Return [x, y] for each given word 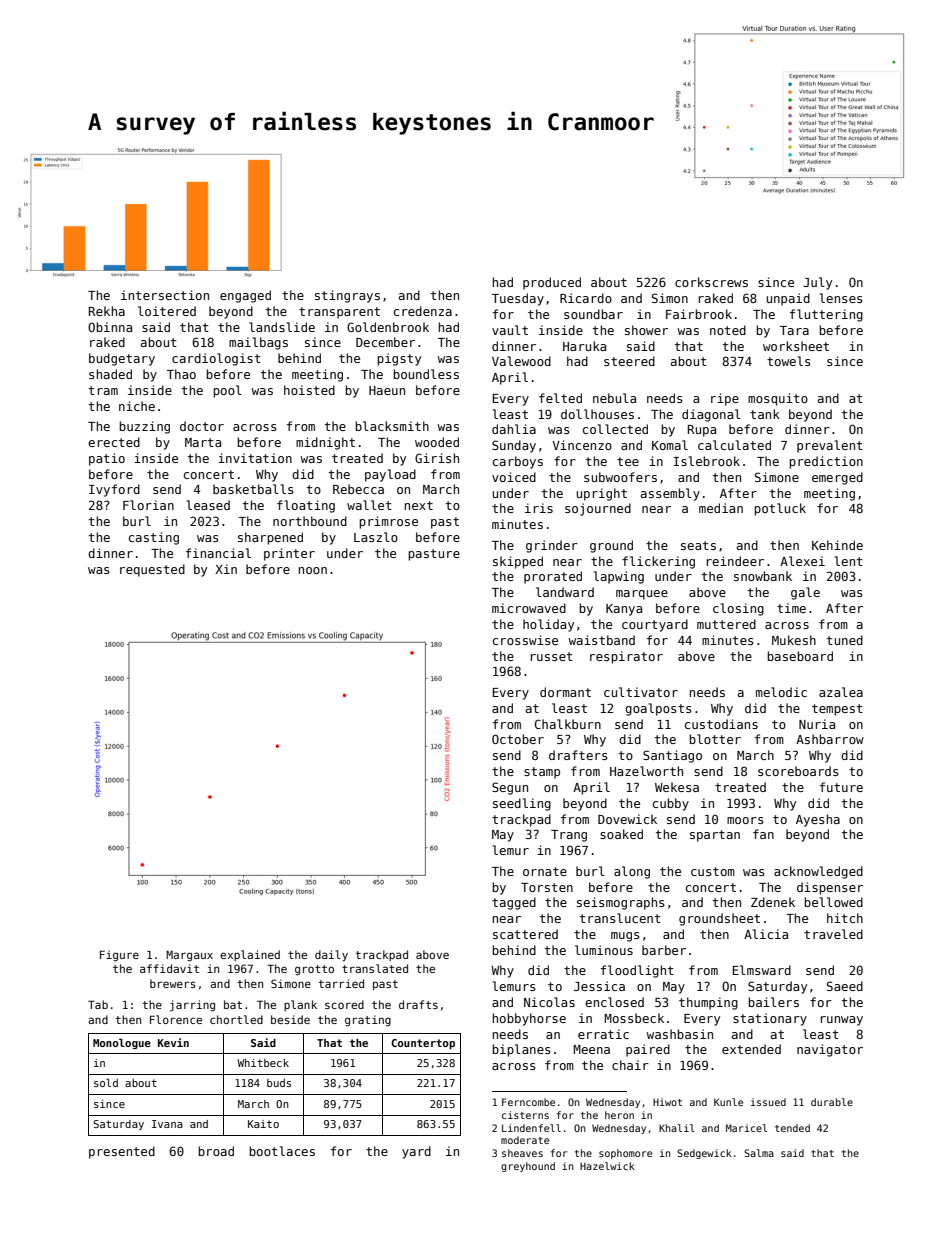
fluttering [826, 315]
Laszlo [376, 537]
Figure [119, 956]
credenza [423, 311]
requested [152, 570]
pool [227, 391]
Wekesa [677, 787]
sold [106, 1083]
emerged [837, 478]
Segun [510, 788]
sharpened [270, 538]
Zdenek [773, 902]
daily [331, 956]
